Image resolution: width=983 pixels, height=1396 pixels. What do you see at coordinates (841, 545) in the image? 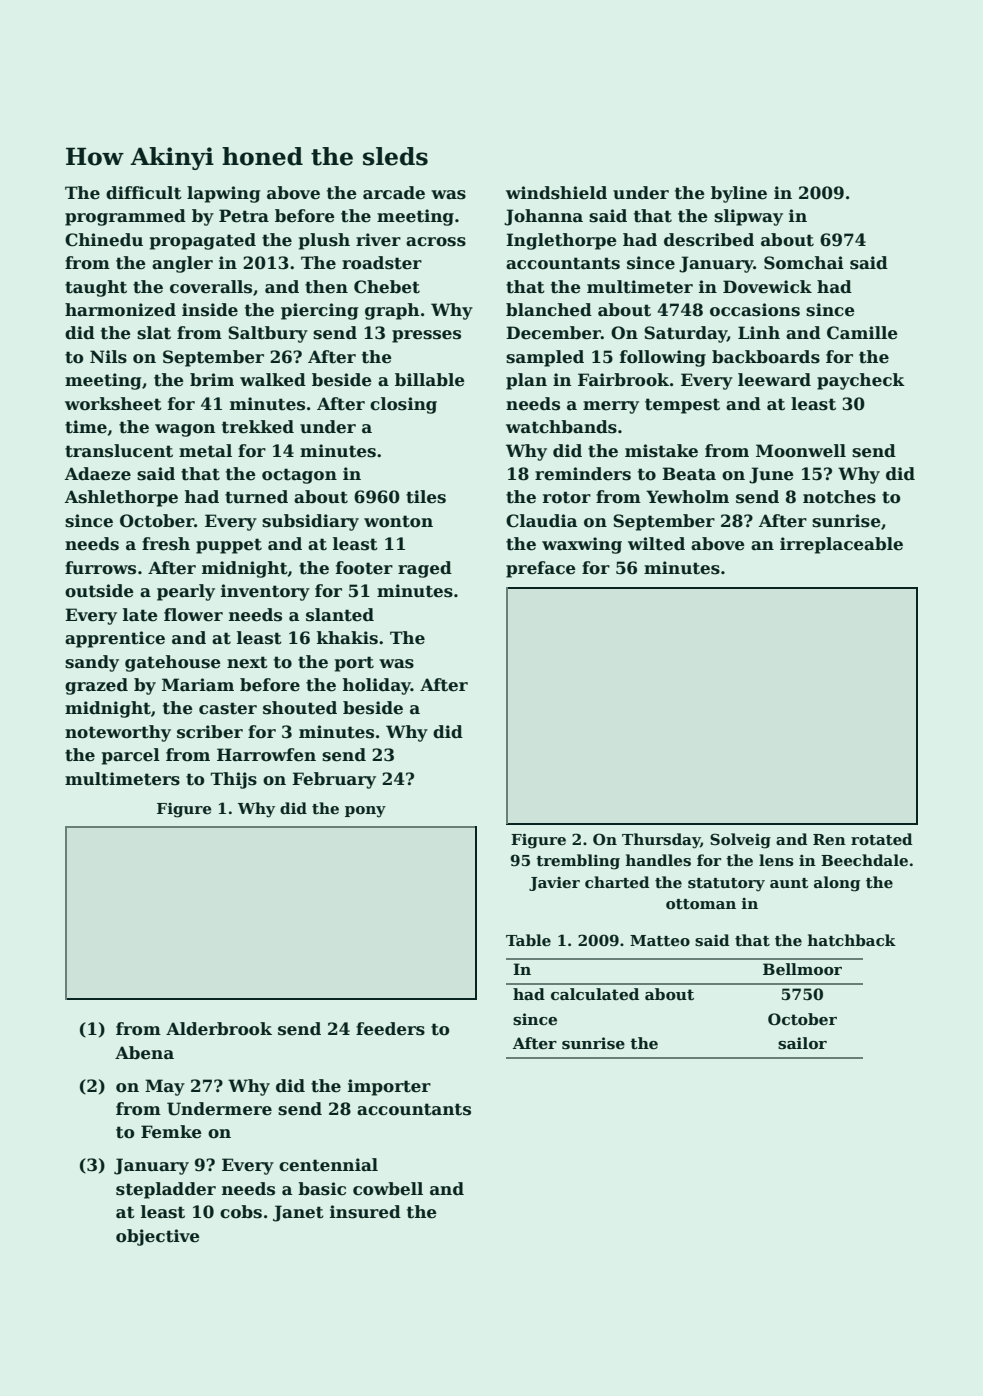
I see `irreplaceable` at bounding box center [841, 545].
